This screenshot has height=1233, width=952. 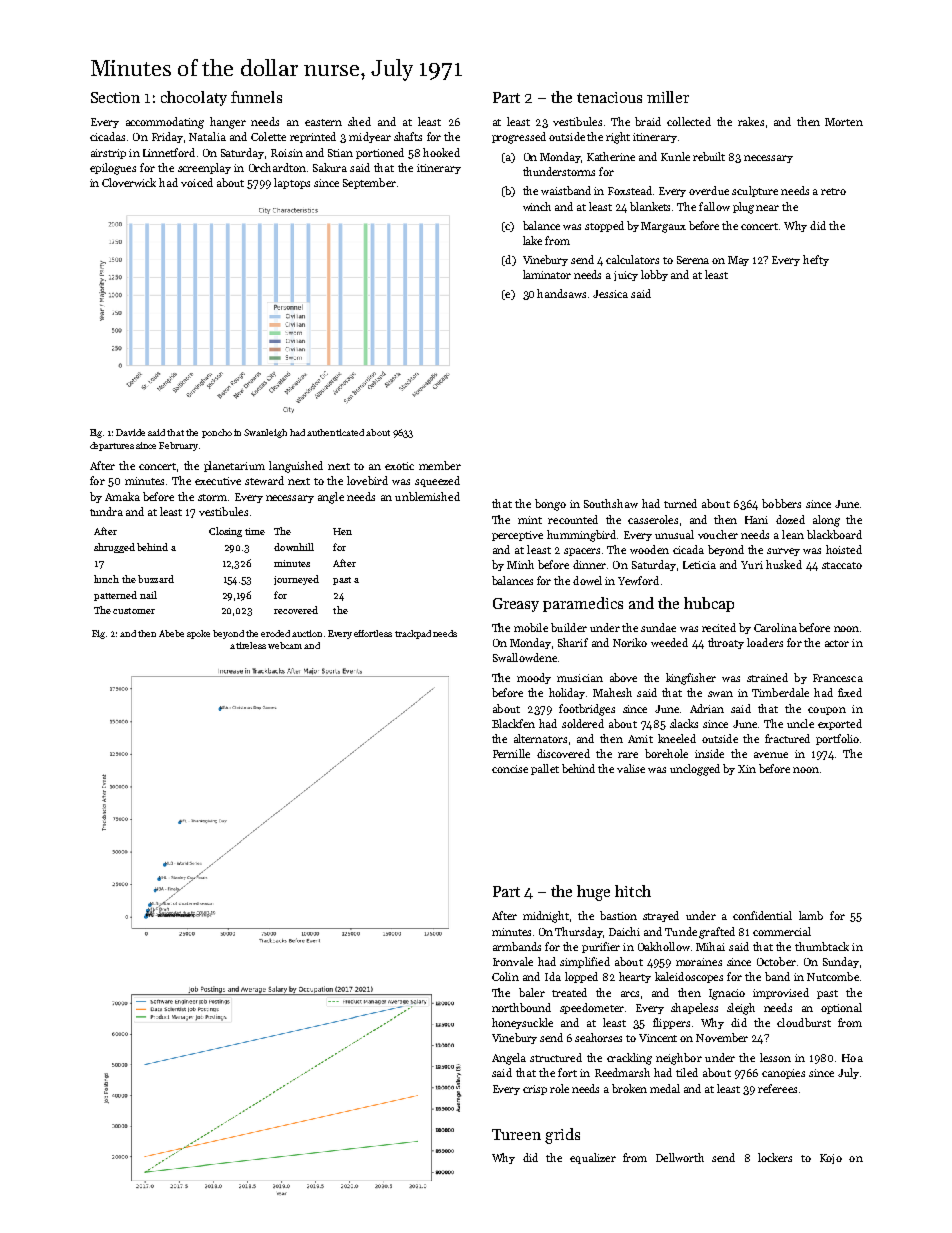 What do you see at coordinates (505, 976) in the screenshot?
I see `Colin` at bounding box center [505, 976].
